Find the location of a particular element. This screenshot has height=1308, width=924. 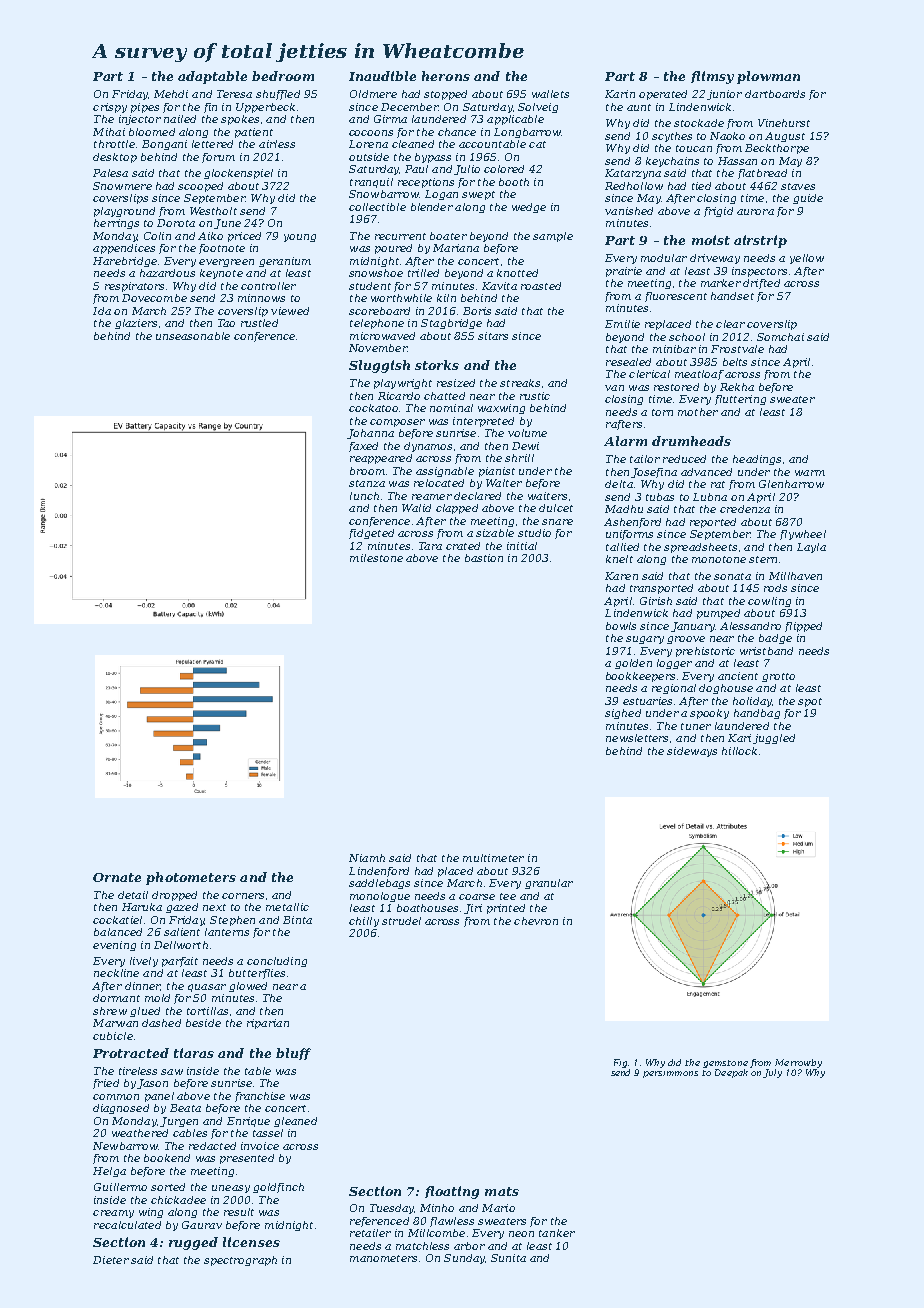

storks is located at coordinates (437, 365).
